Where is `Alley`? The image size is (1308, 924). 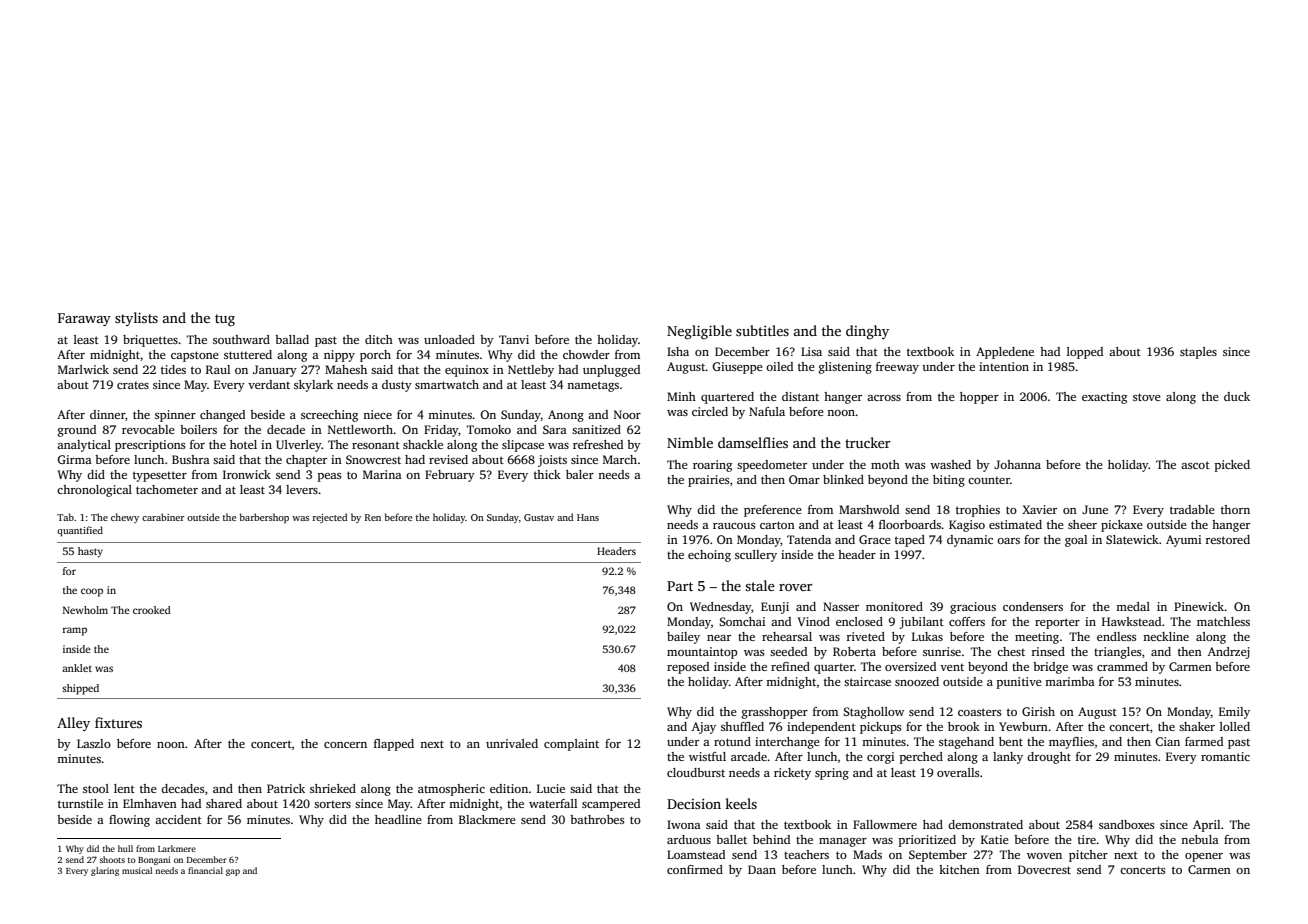 Alley is located at coordinates (73, 724).
